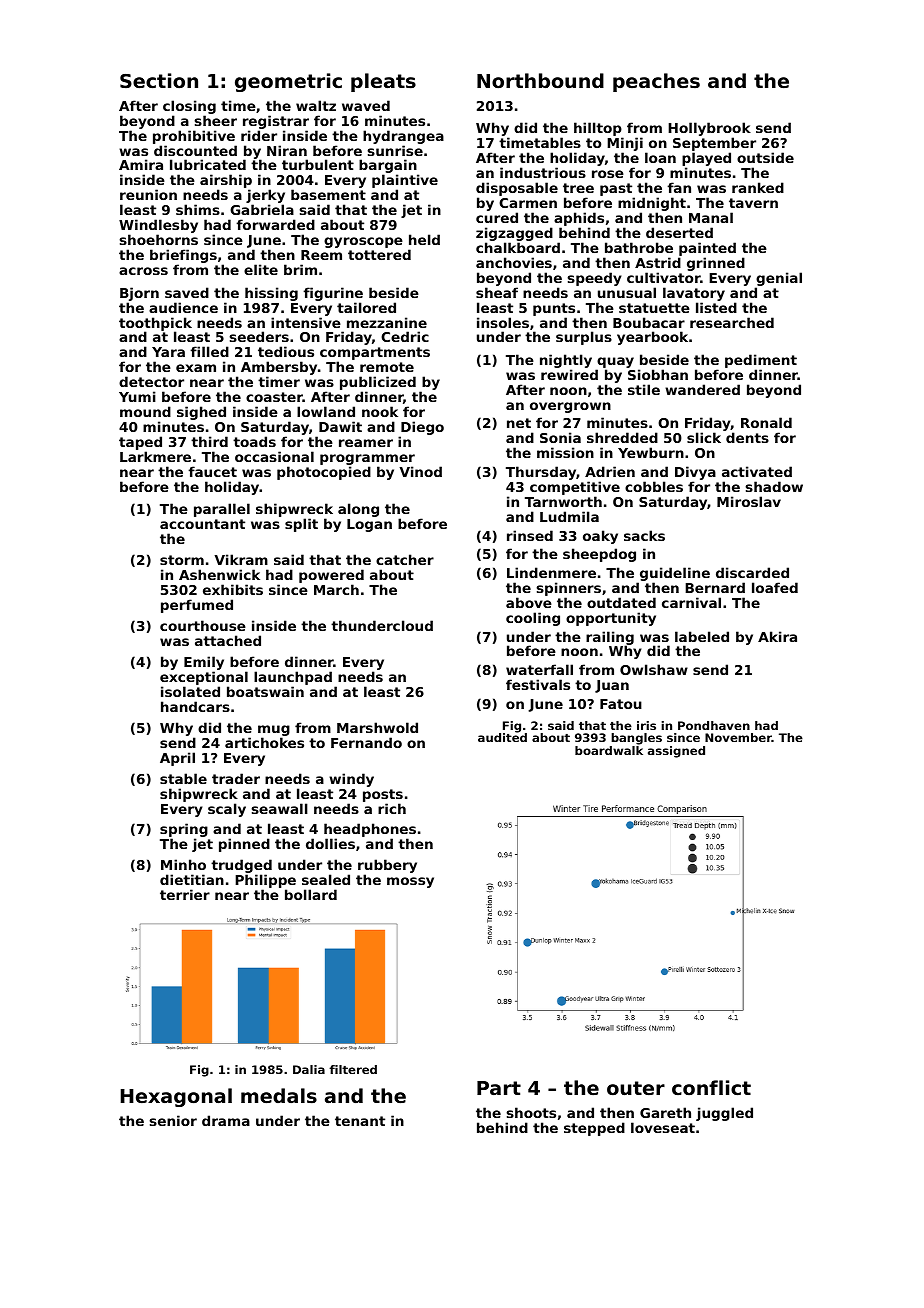 The width and height of the page is (924, 1308). Describe the element at coordinates (658, 262) in the page. I see `Astrid` at that location.
